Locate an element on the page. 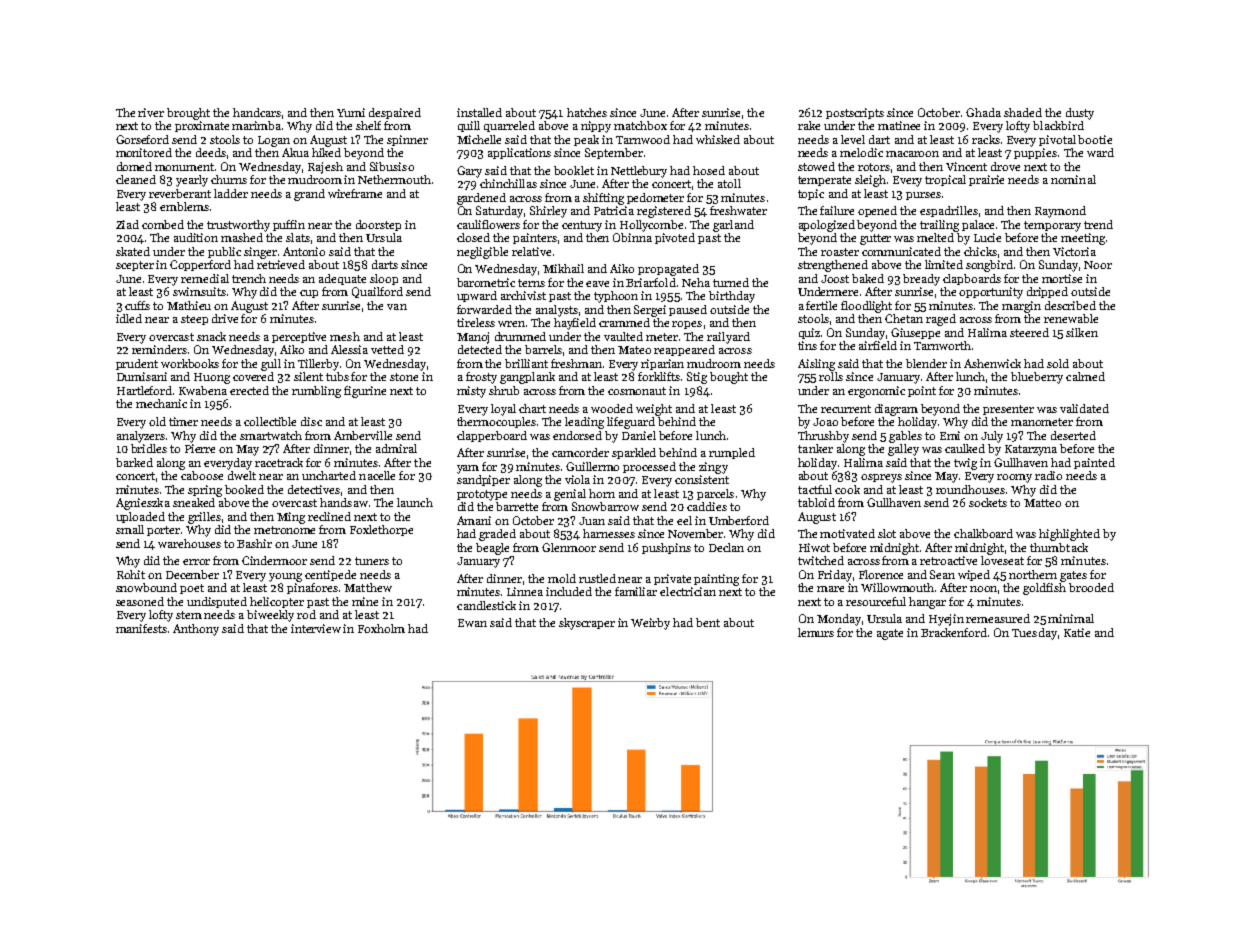  whisked is located at coordinates (718, 139).
